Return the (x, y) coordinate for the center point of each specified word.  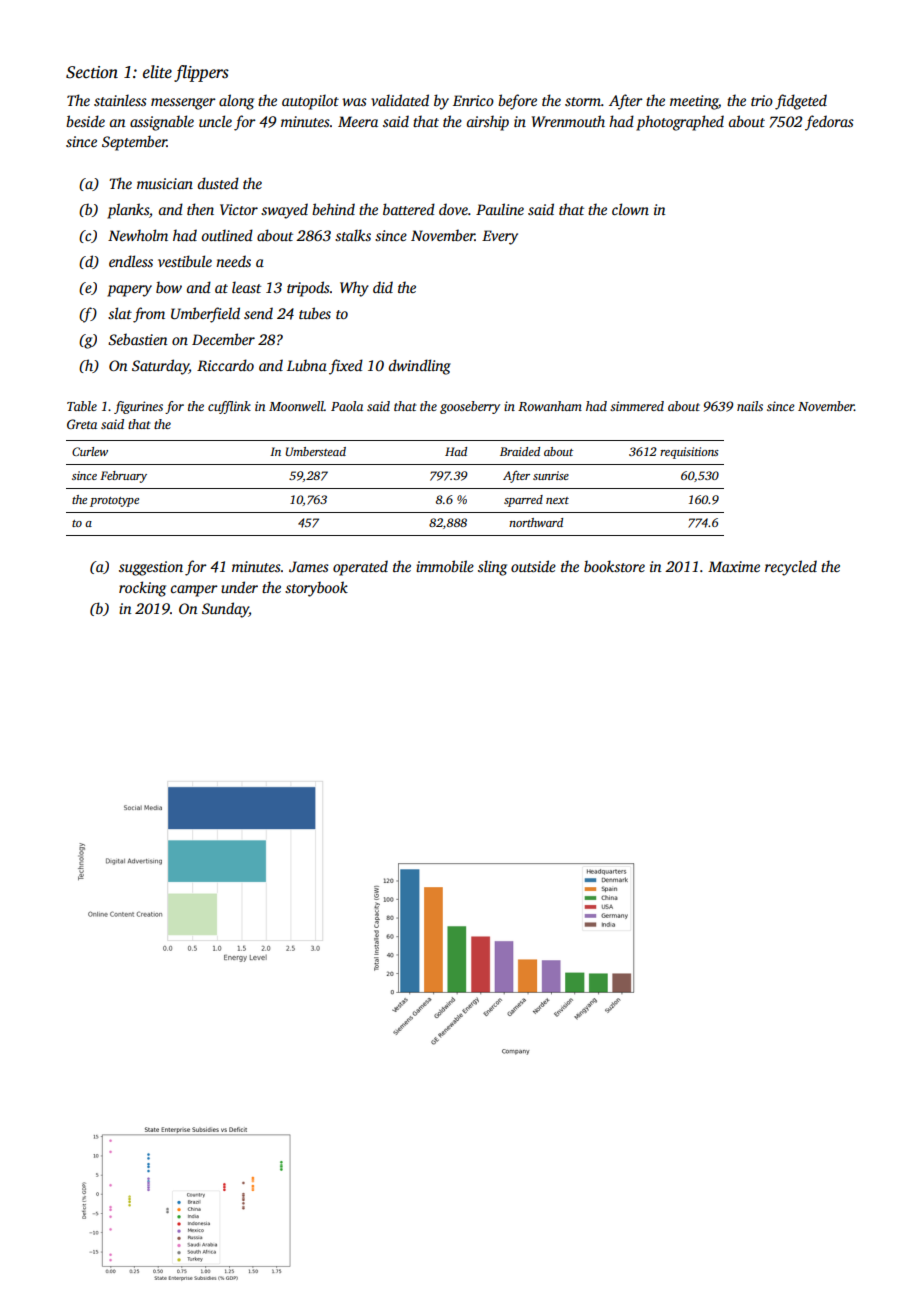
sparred (523, 501)
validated (400, 100)
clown (630, 209)
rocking (142, 589)
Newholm (138, 235)
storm (583, 101)
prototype (114, 502)
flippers (201, 73)
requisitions (689, 453)
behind (333, 209)
